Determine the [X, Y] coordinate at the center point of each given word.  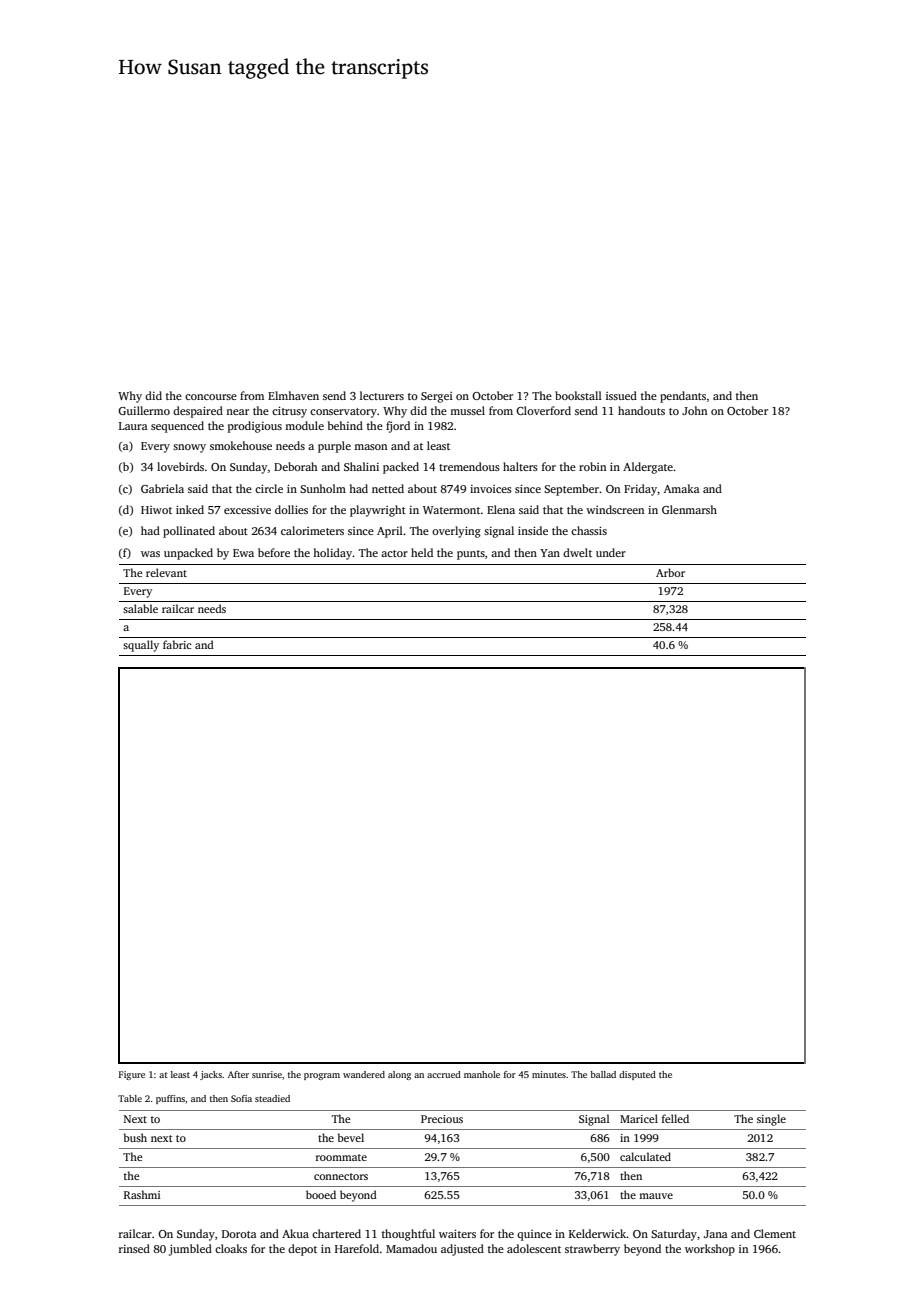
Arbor [670, 572]
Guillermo [144, 410]
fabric [177, 644]
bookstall [578, 395]
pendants [683, 397]
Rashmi [142, 1194]
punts [471, 555]
